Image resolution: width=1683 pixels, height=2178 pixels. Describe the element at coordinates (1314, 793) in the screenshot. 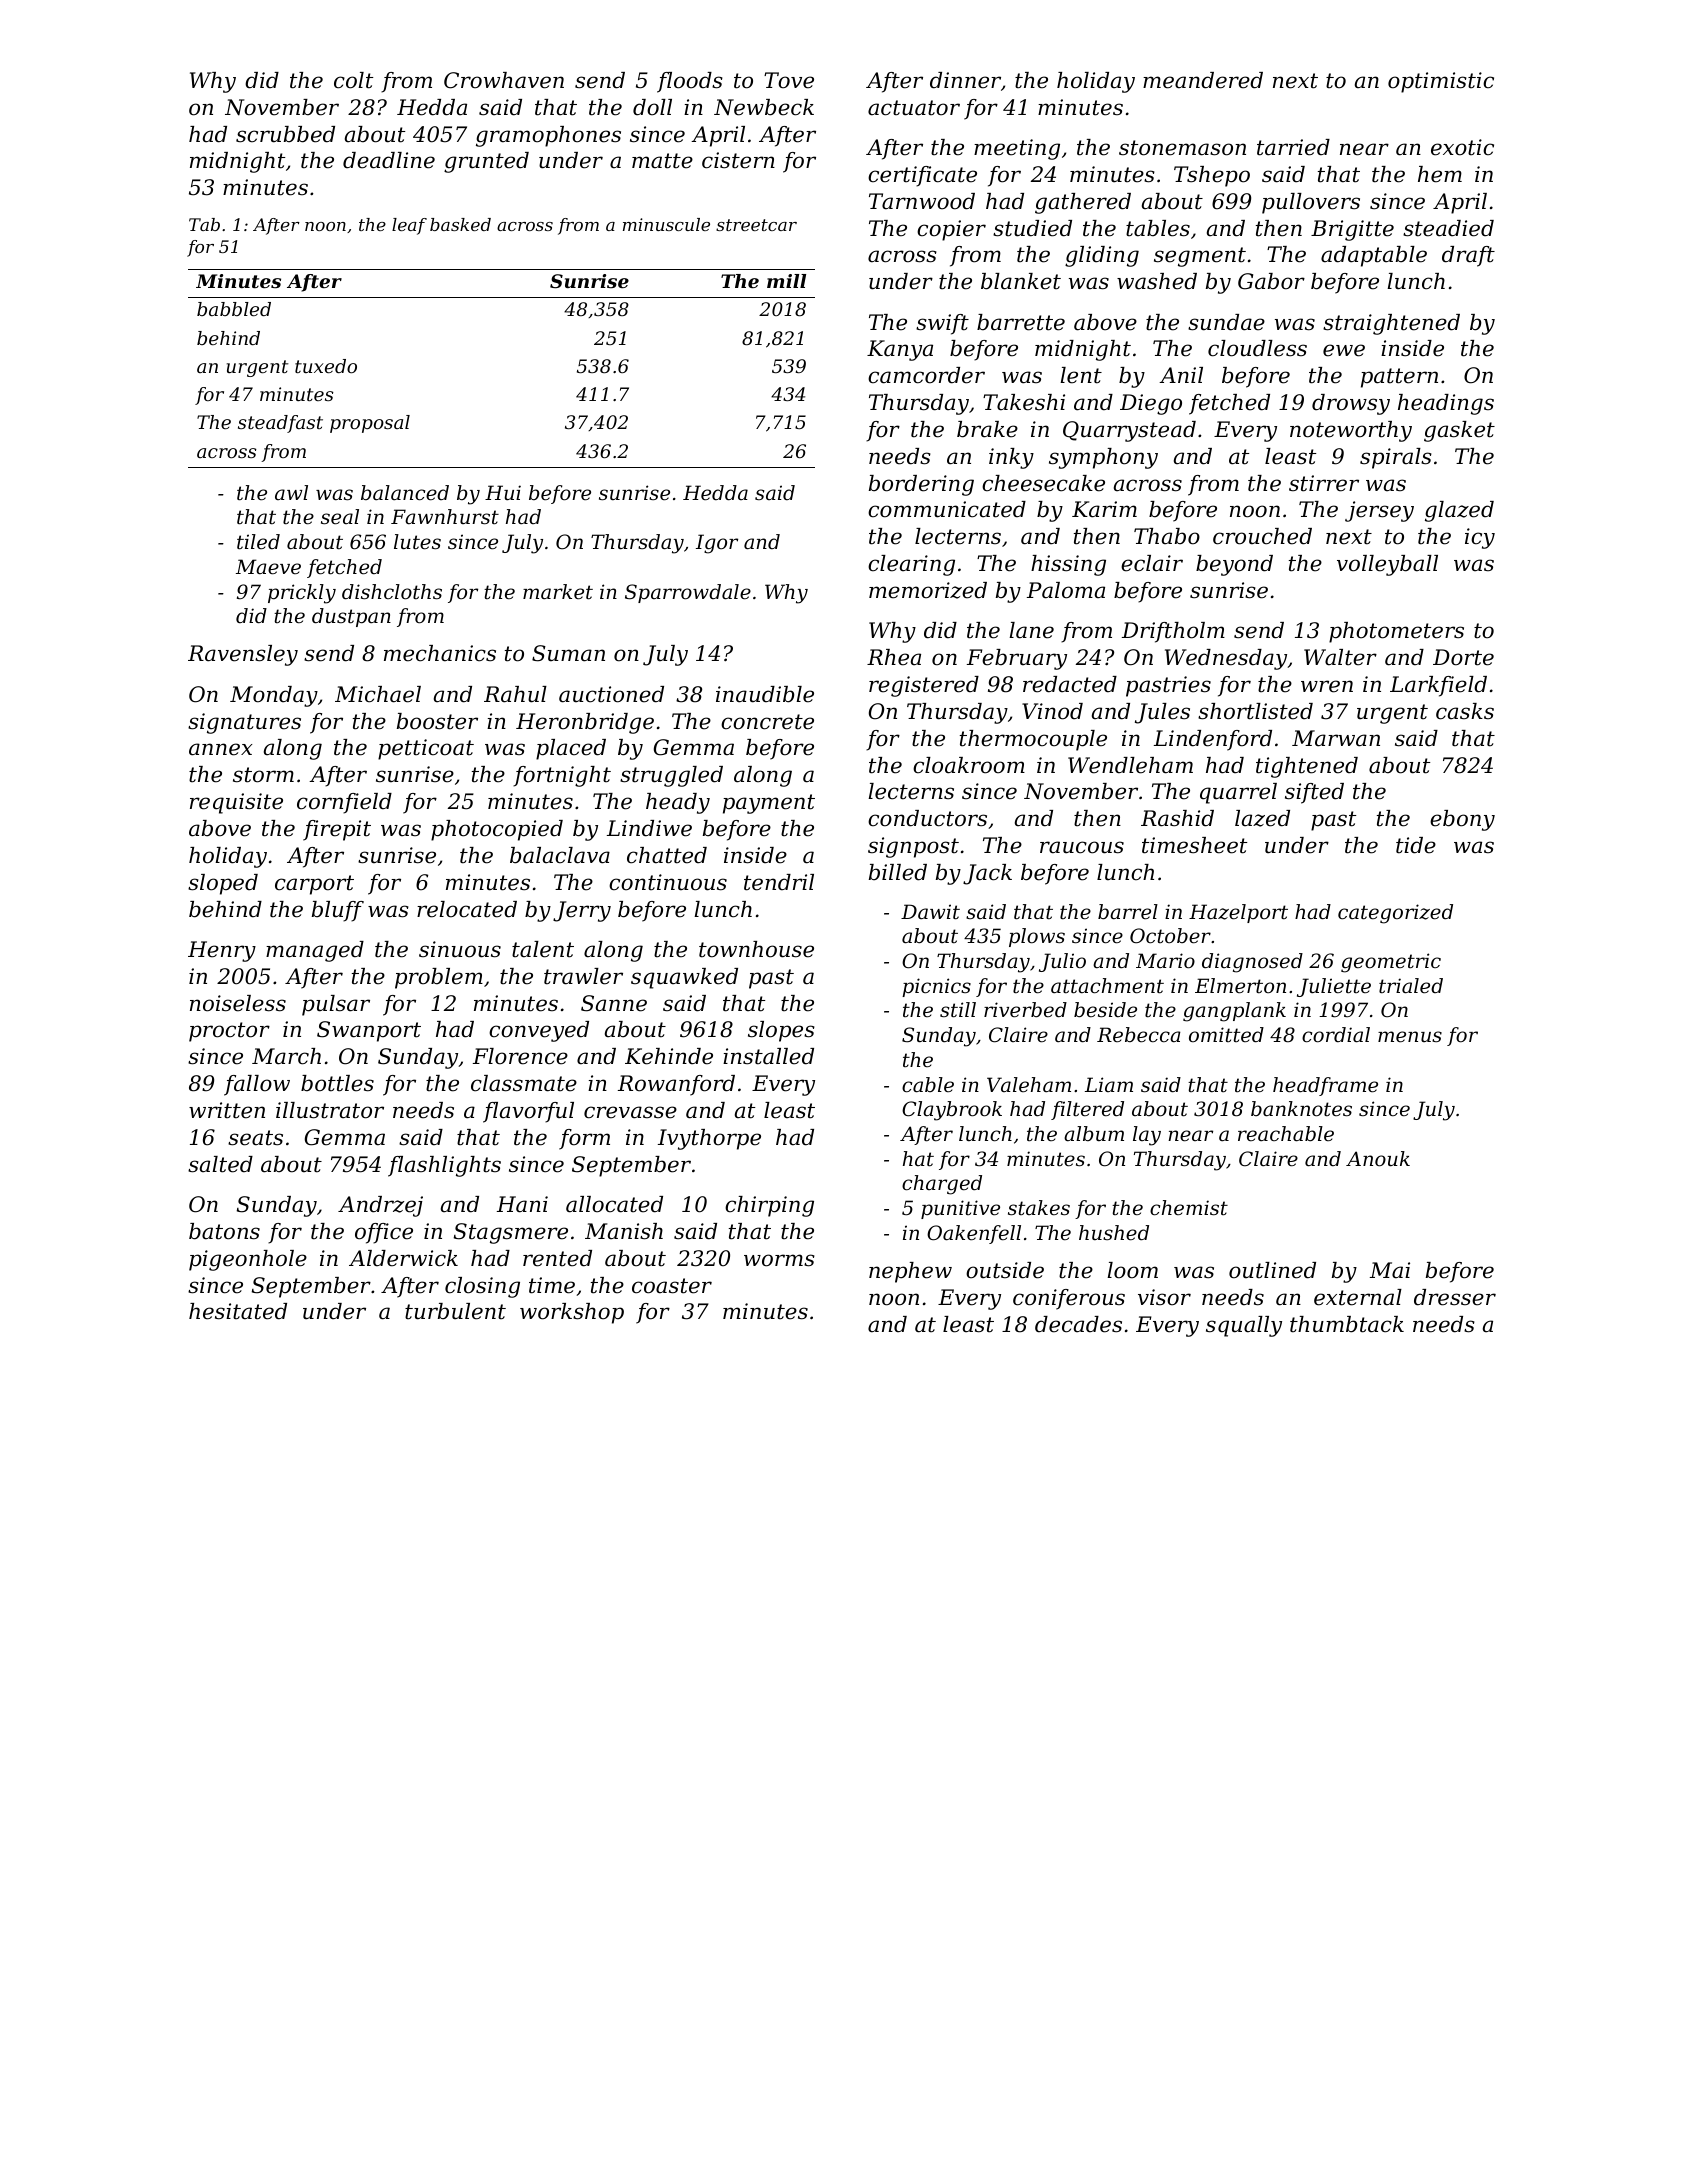

I see `sifted` at that location.
